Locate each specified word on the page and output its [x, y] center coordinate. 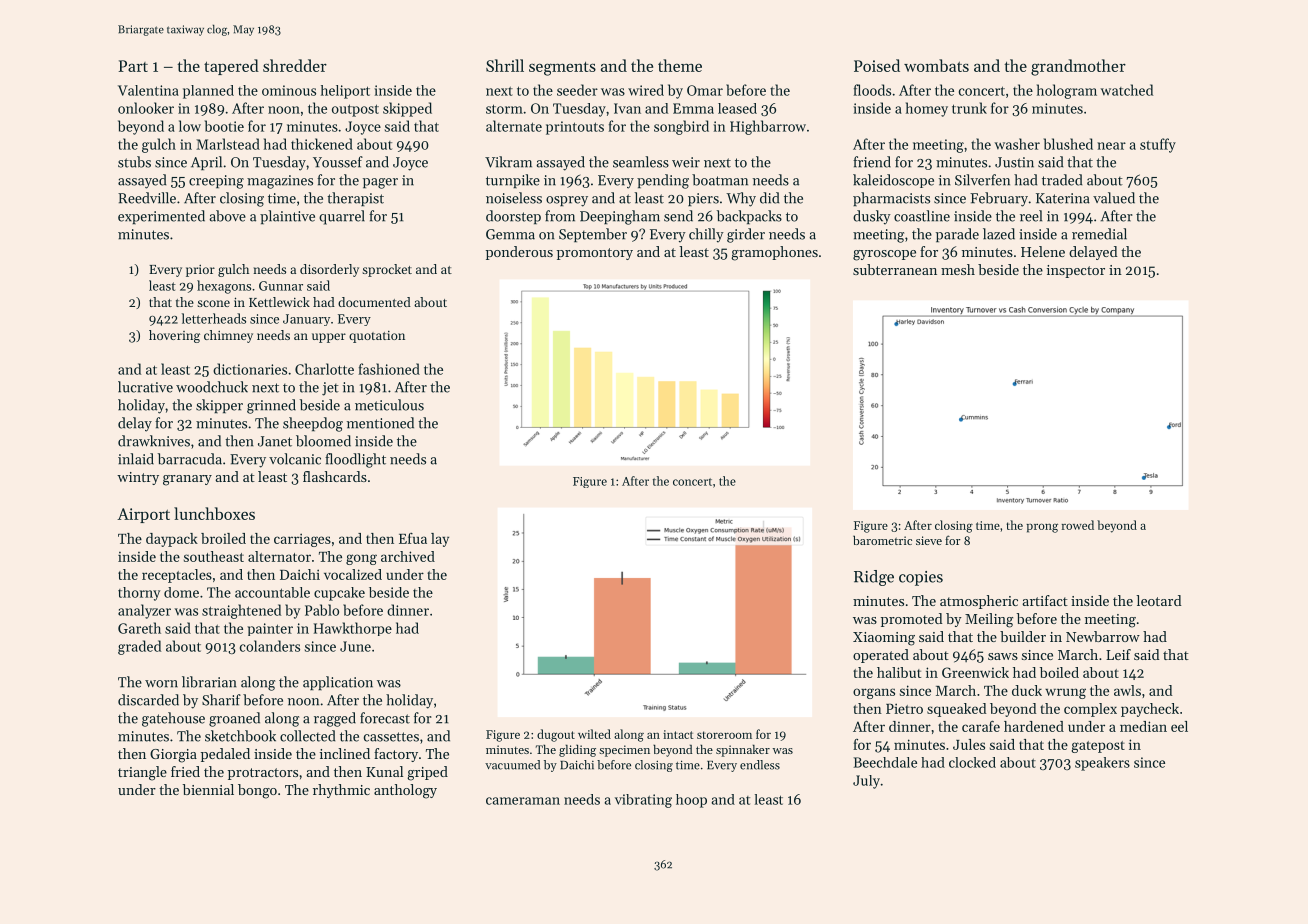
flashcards [335, 476]
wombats [936, 65]
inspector [1076, 271]
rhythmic [341, 791]
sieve [929, 540]
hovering [174, 336]
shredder [295, 65]
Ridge [874, 578]
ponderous [519, 253]
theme [680, 65]
